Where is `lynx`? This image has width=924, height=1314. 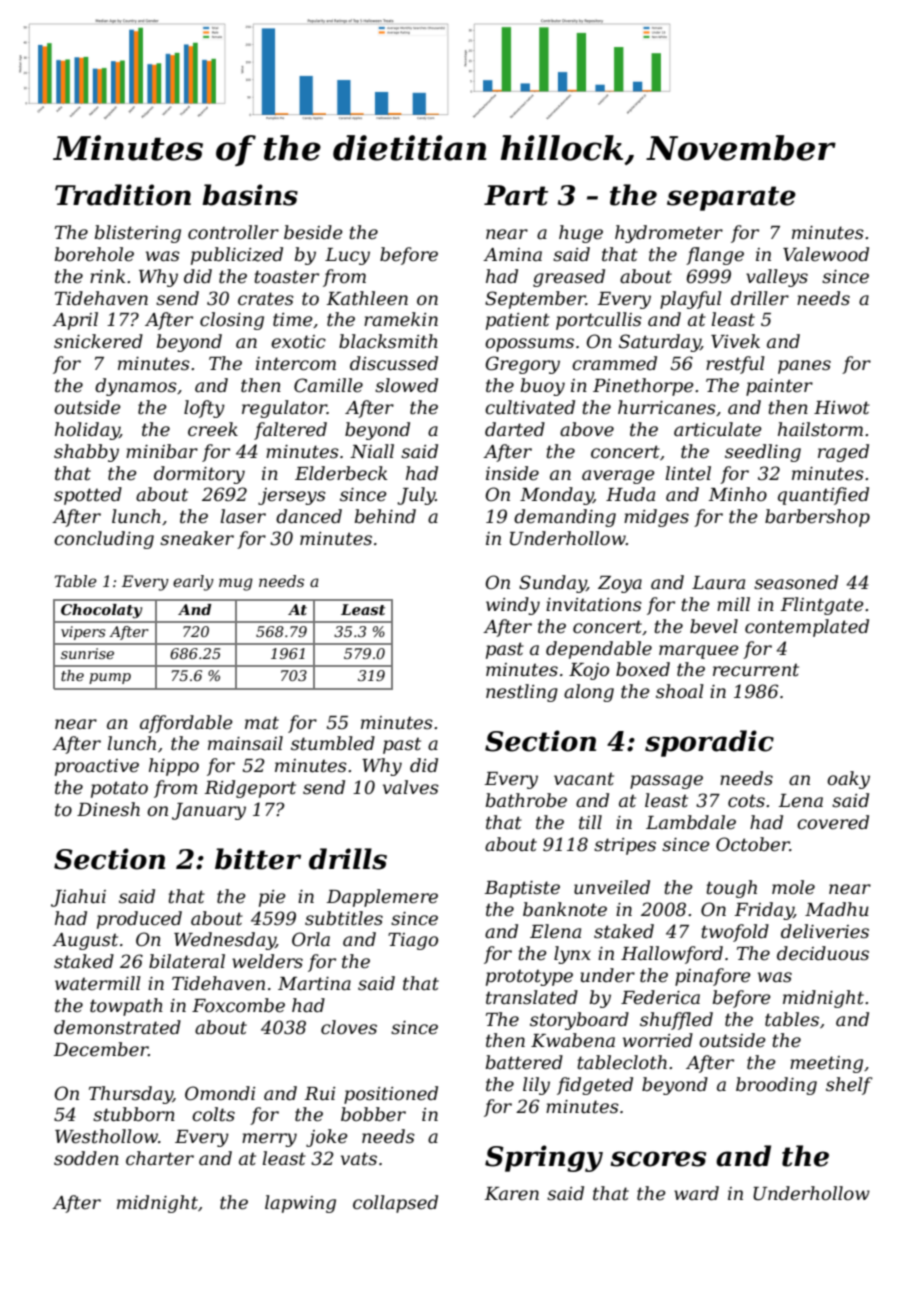
lynx is located at coordinates (572, 955).
